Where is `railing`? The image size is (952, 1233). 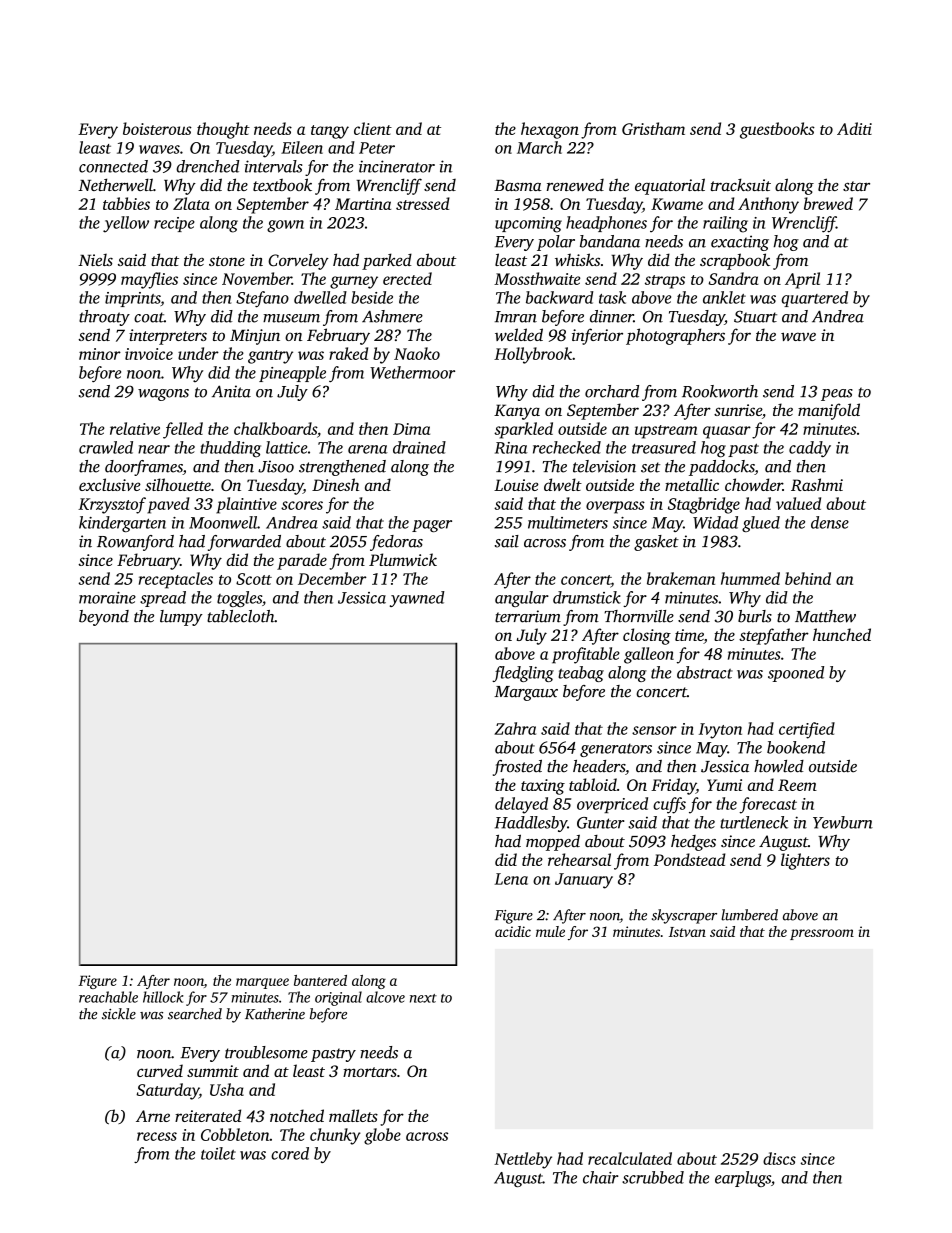
railing is located at coordinates (725, 224).
